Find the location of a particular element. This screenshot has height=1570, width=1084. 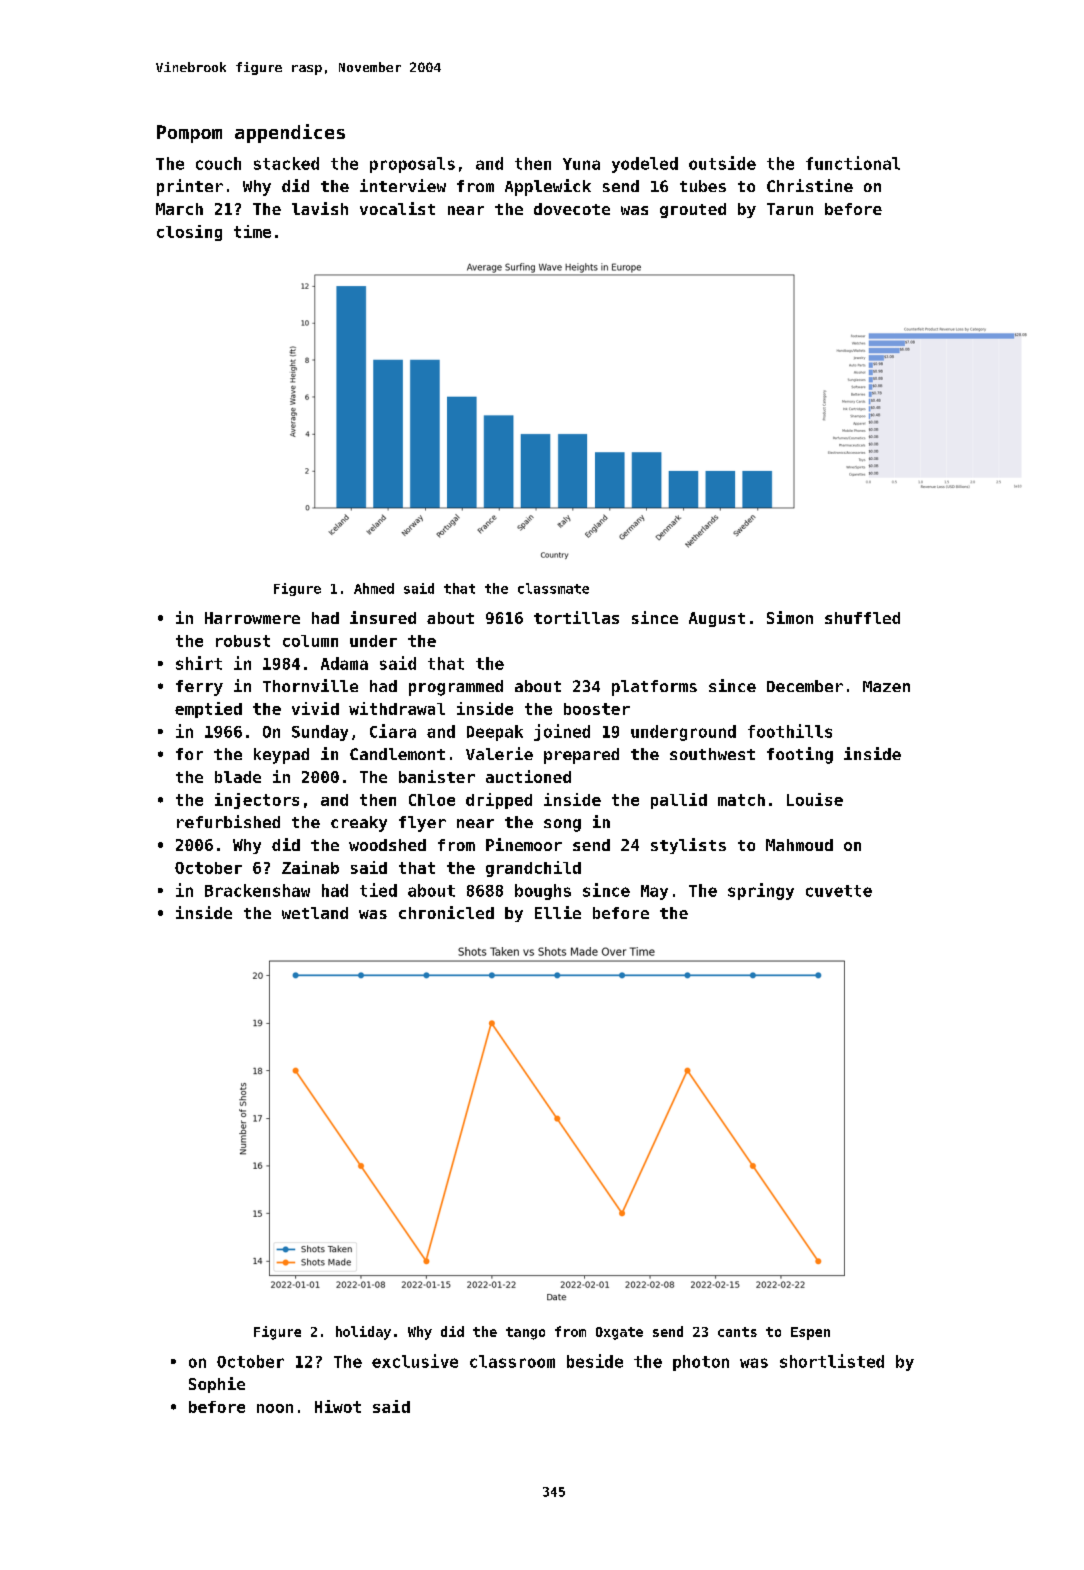

noon is located at coordinates (275, 1408).
